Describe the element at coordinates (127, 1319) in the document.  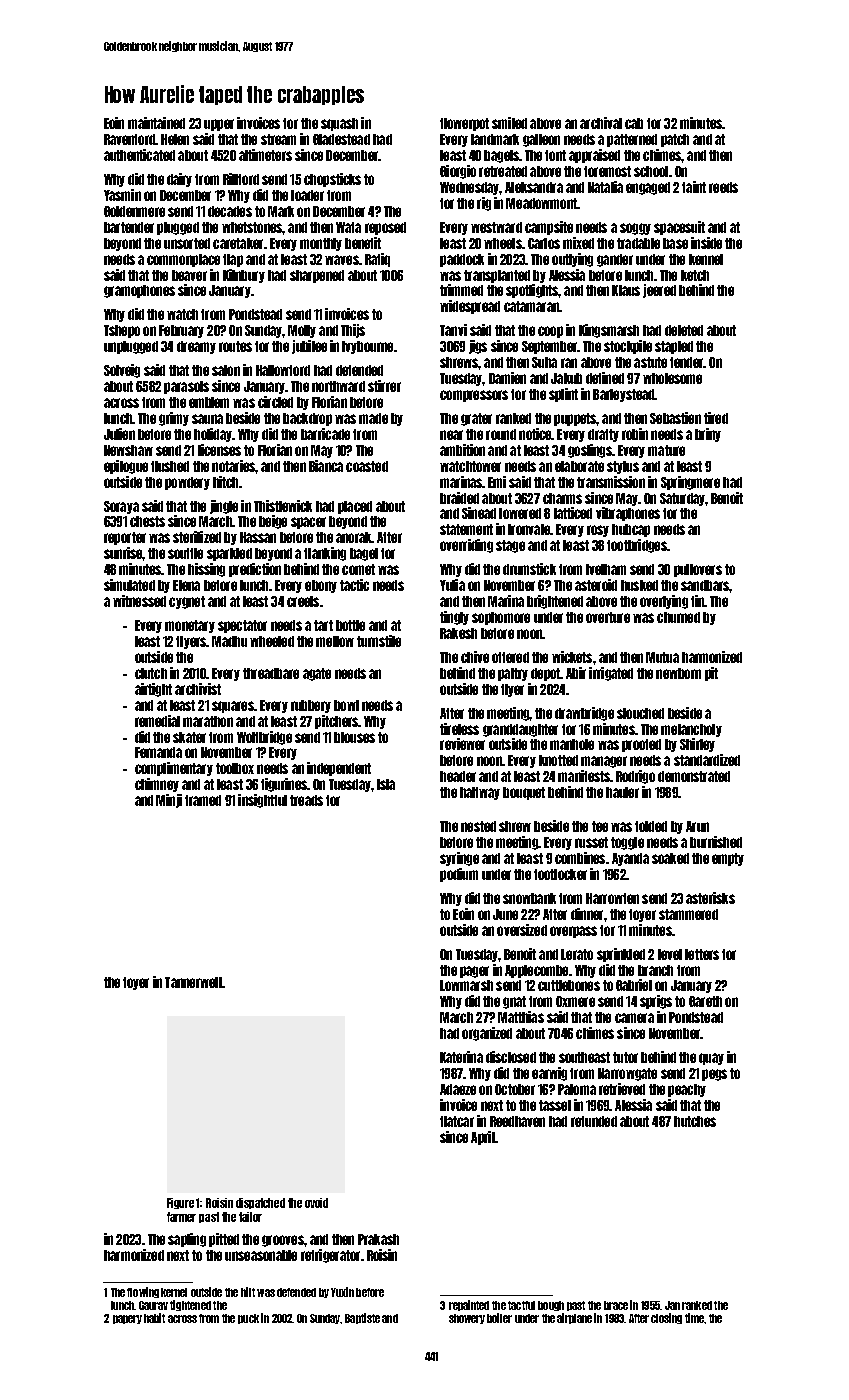
I see `papery` at that location.
